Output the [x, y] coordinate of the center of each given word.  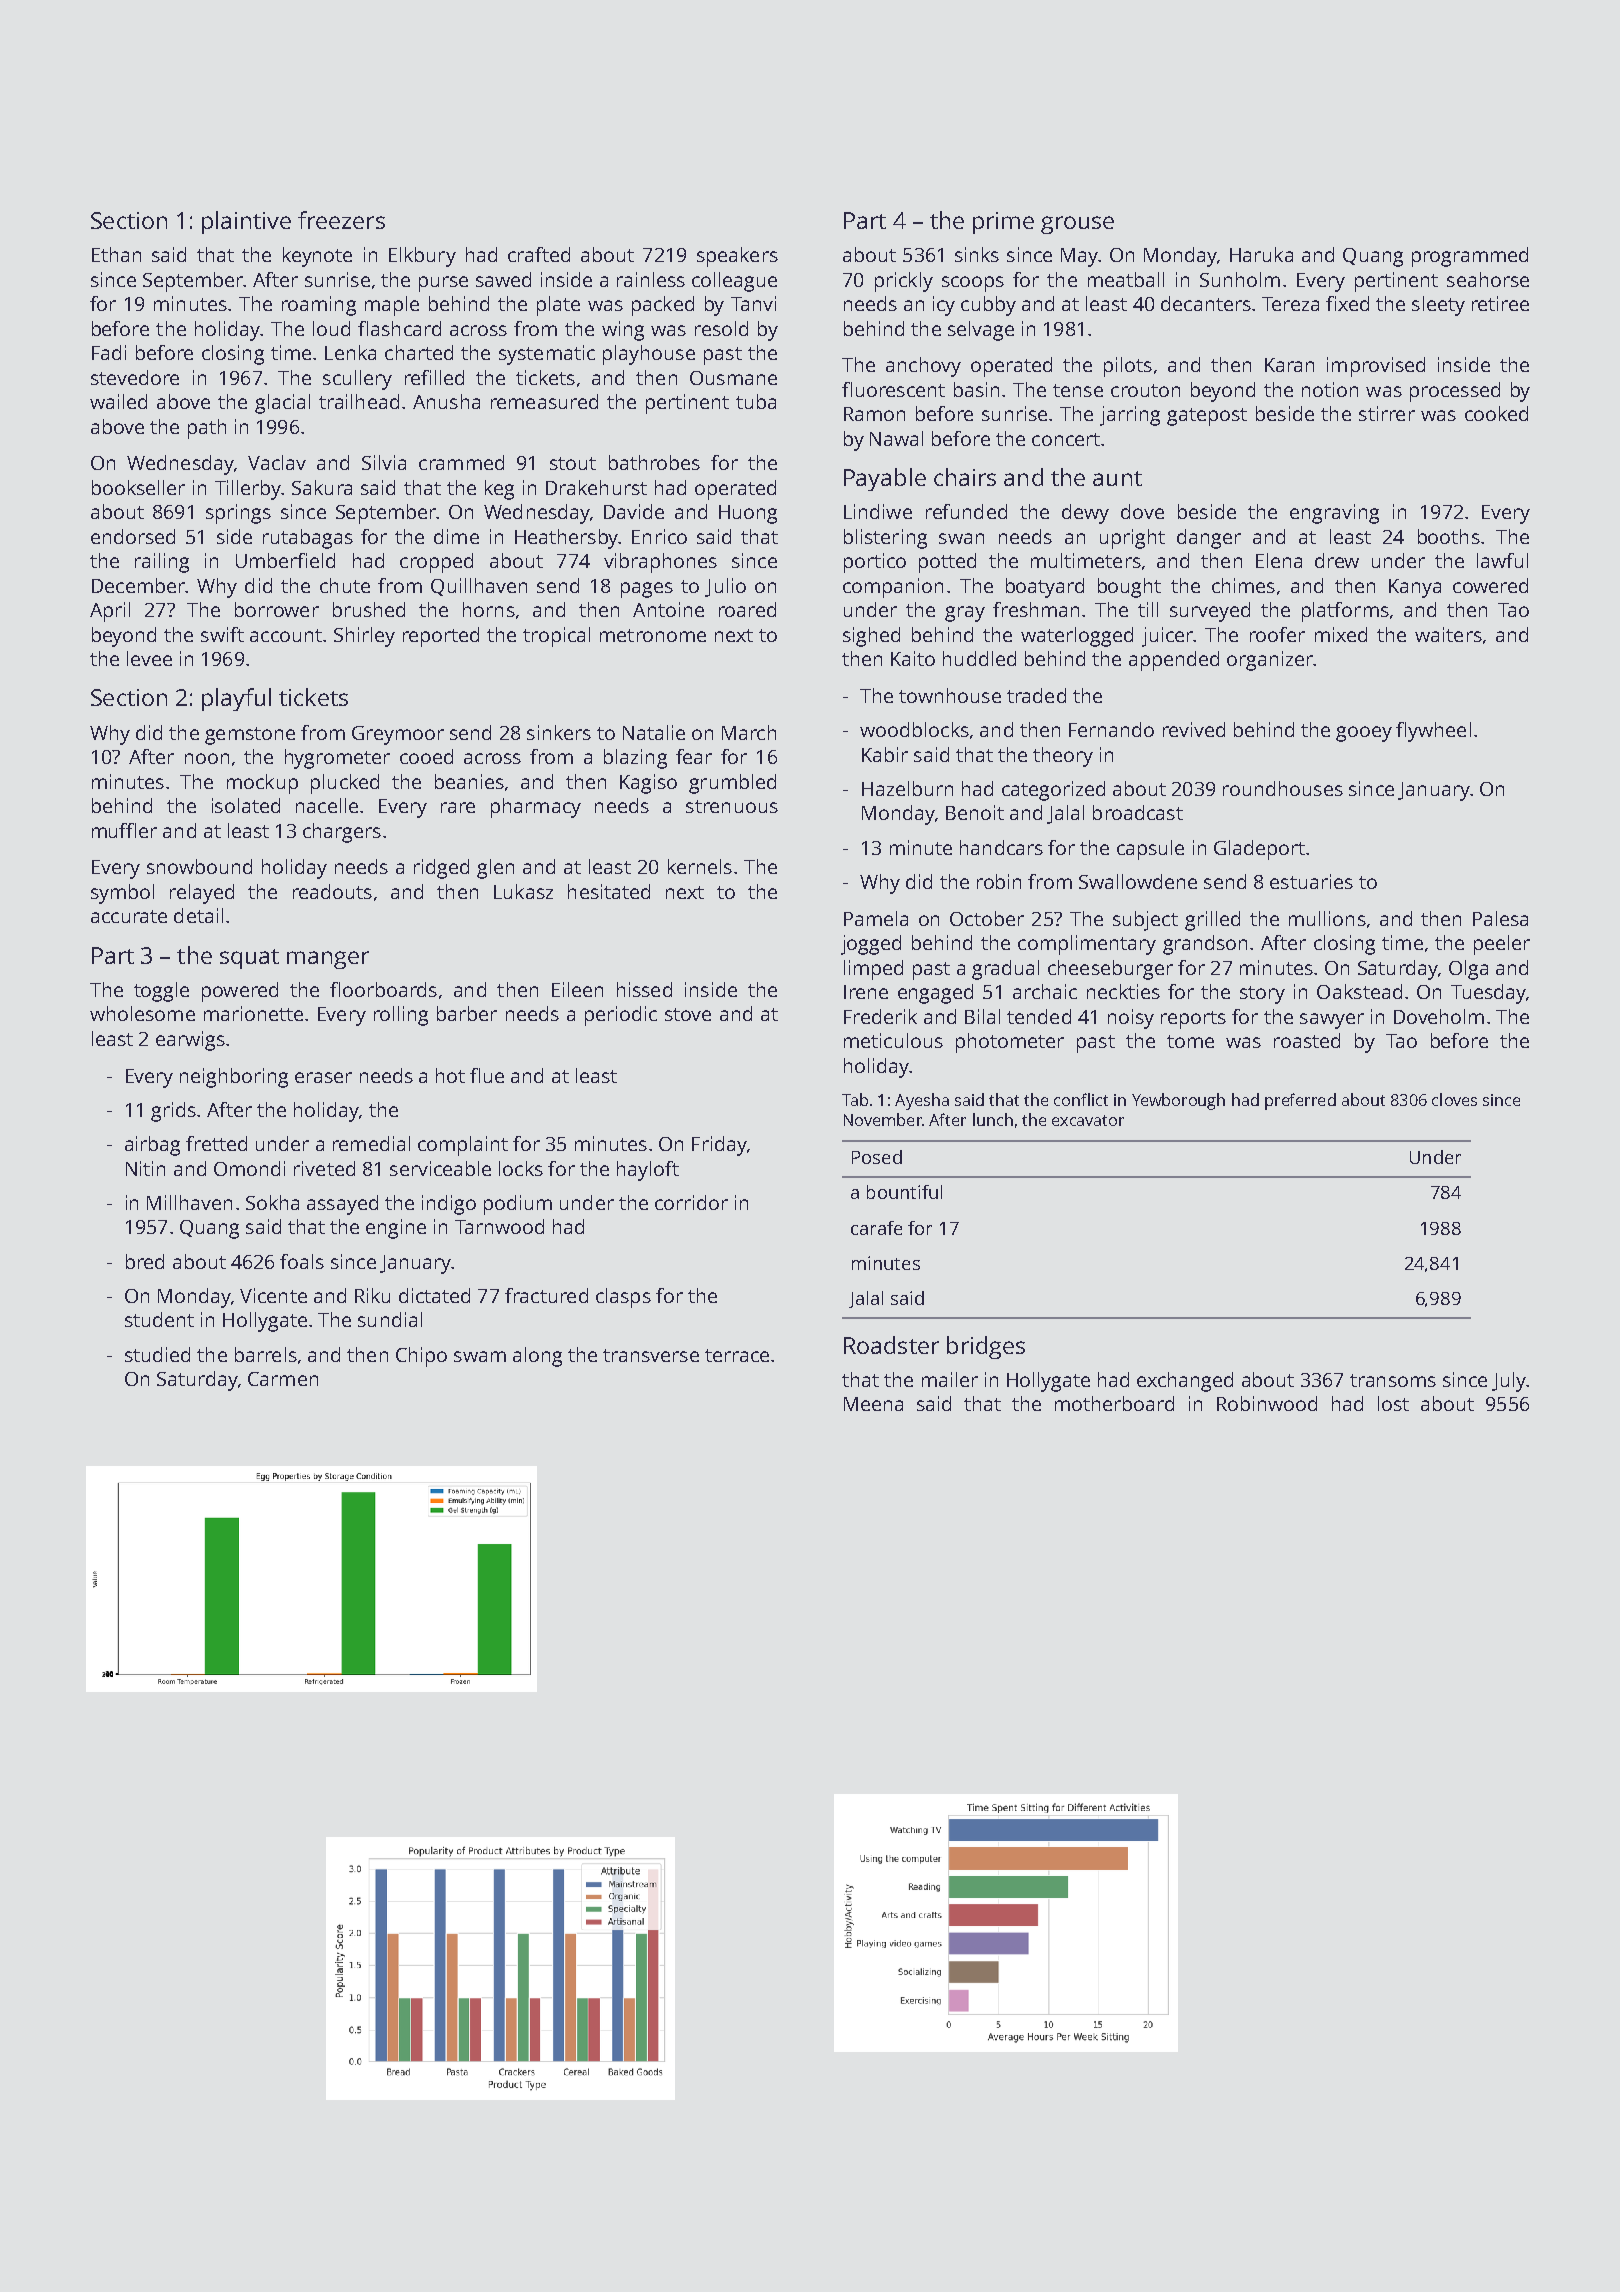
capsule [1150, 850]
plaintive [246, 222]
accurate [129, 916]
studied [157, 1354]
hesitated [609, 891]
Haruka [1261, 254]
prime [1003, 223]
